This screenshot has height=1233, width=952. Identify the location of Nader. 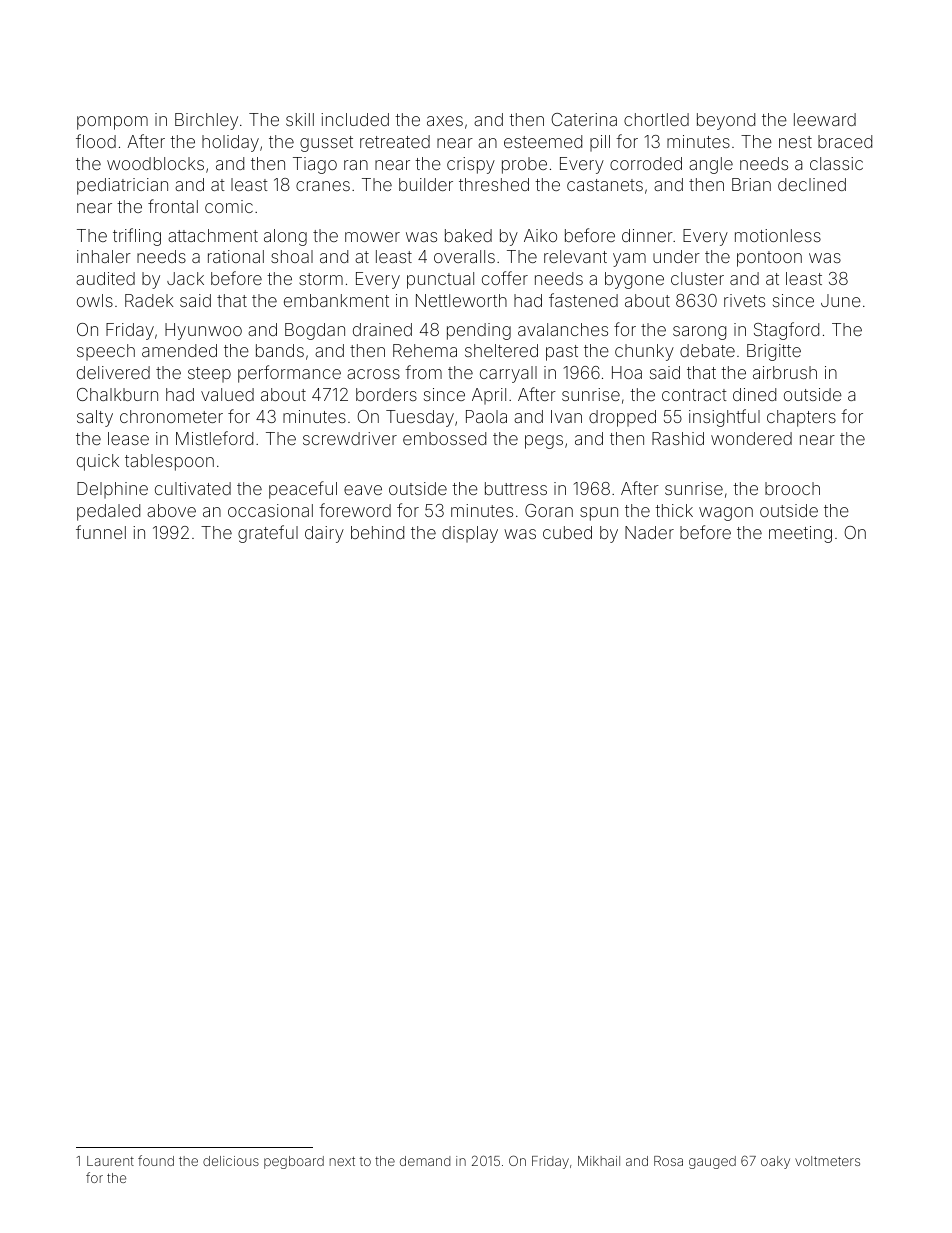
(649, 532).
